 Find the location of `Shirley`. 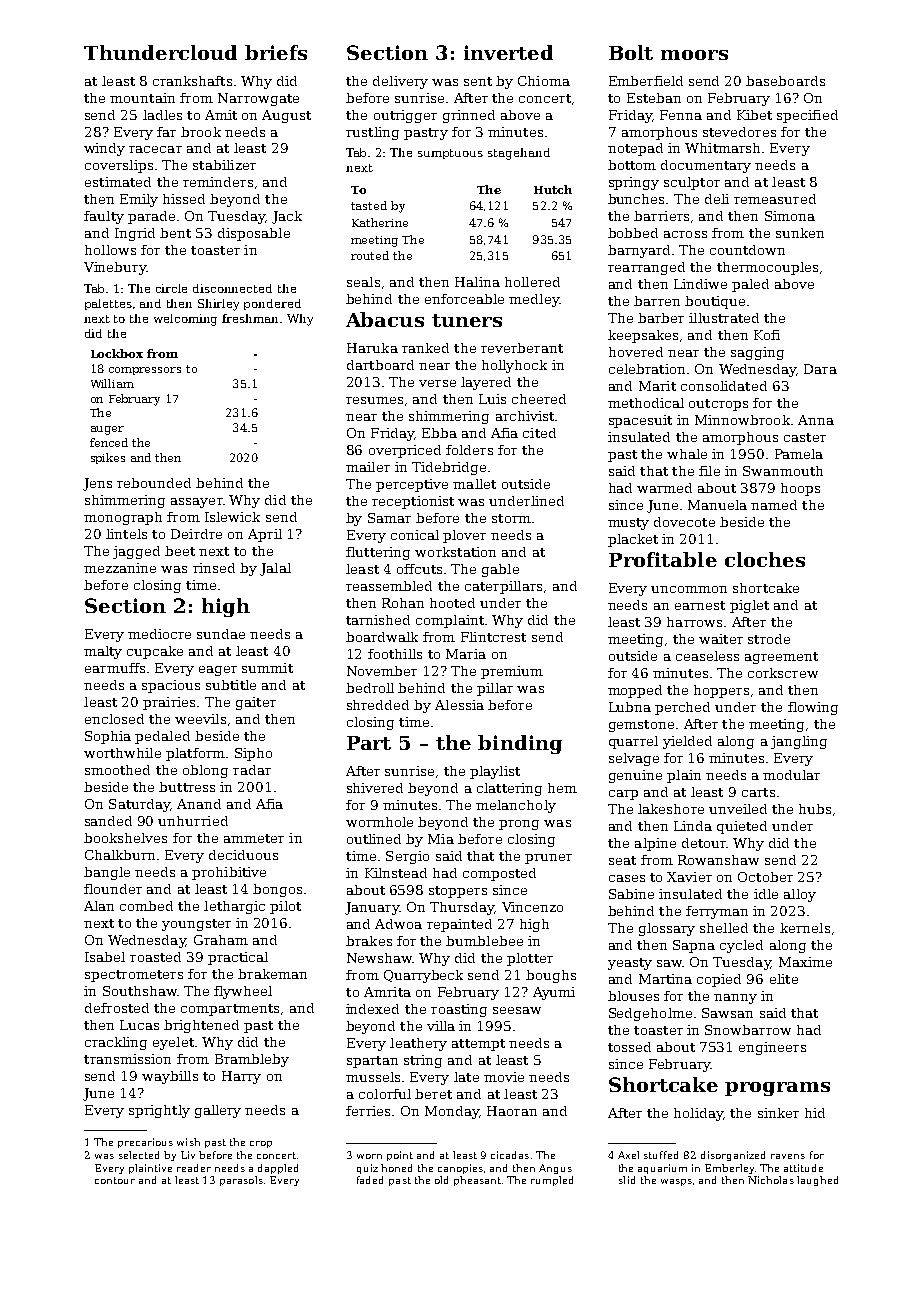

Shirley is located at coordinates (218, 305).
